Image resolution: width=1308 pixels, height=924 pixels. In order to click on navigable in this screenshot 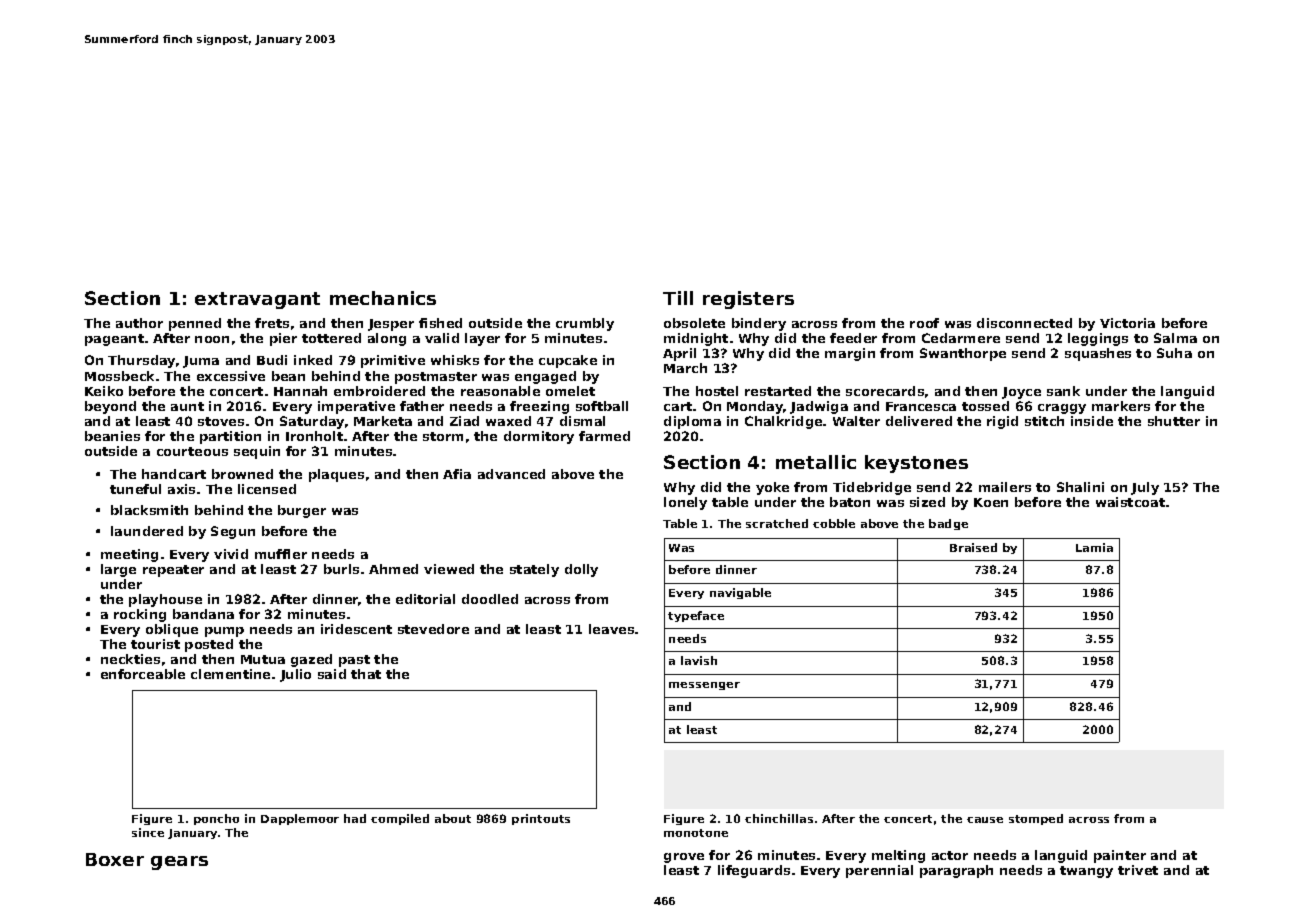, I will do `click(740, 593)`.
